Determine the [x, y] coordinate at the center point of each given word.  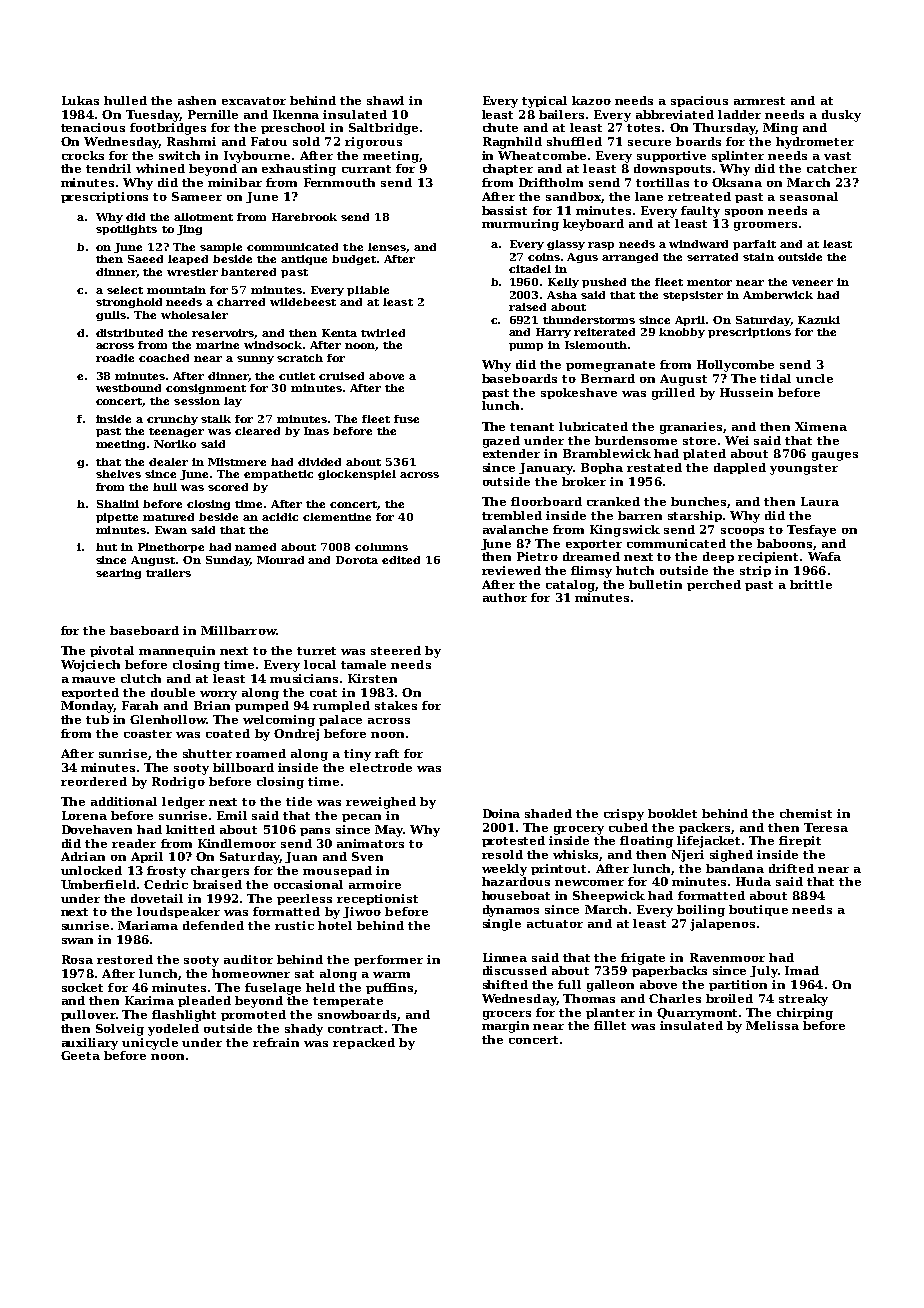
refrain [276, 1042]
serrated [712, 257]
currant [366, 169]
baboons [784, 543]
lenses [387, 247]
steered [396, 650]
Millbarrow [238, 630]
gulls [111, 316]
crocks [83, 155]
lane [649, 196]
